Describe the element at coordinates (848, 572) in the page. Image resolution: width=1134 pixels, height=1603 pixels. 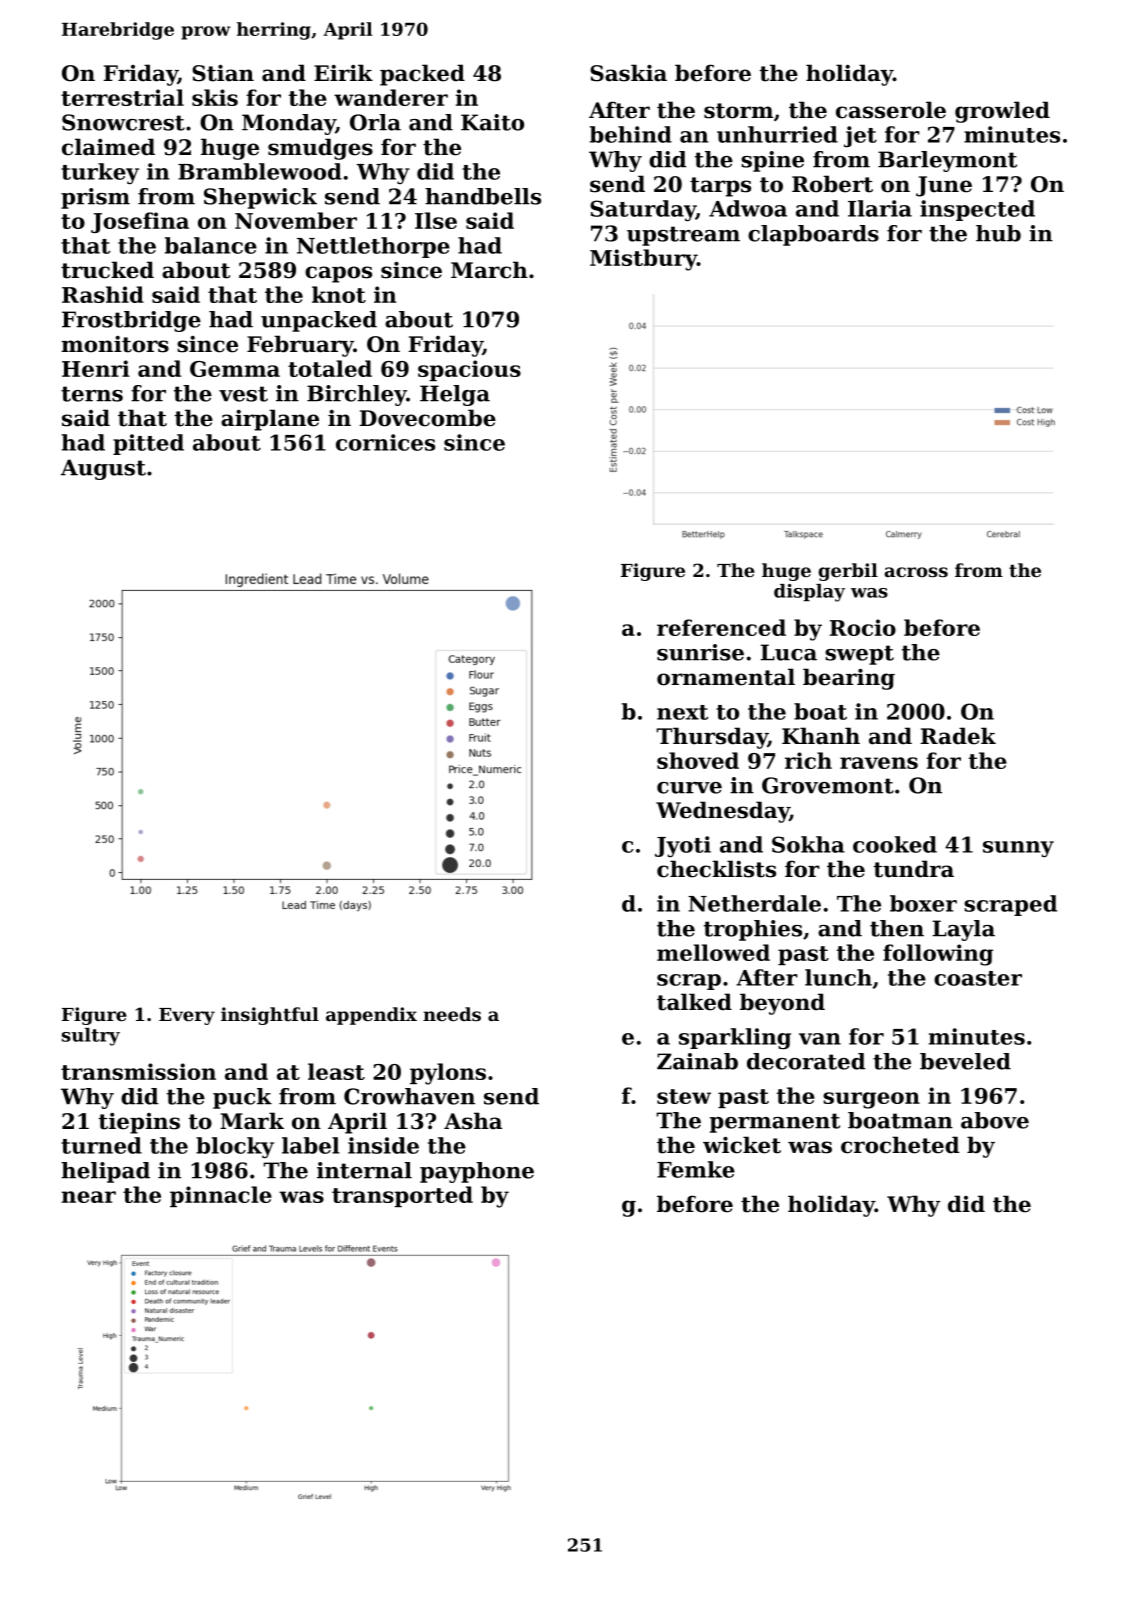
I see `gerbil` at that location.
